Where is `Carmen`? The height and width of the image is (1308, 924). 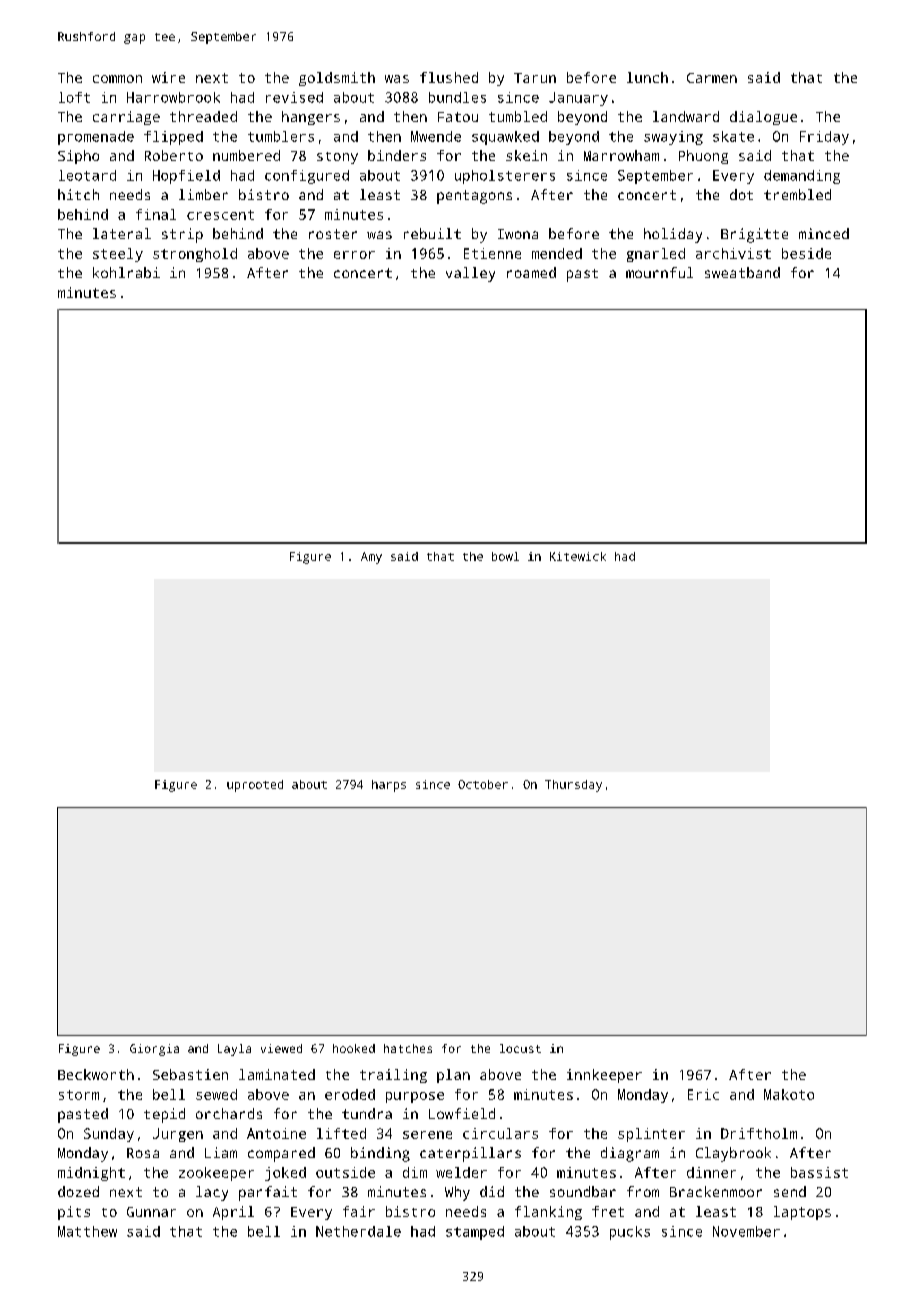 Carmen is located at coordinates (712, 78).
